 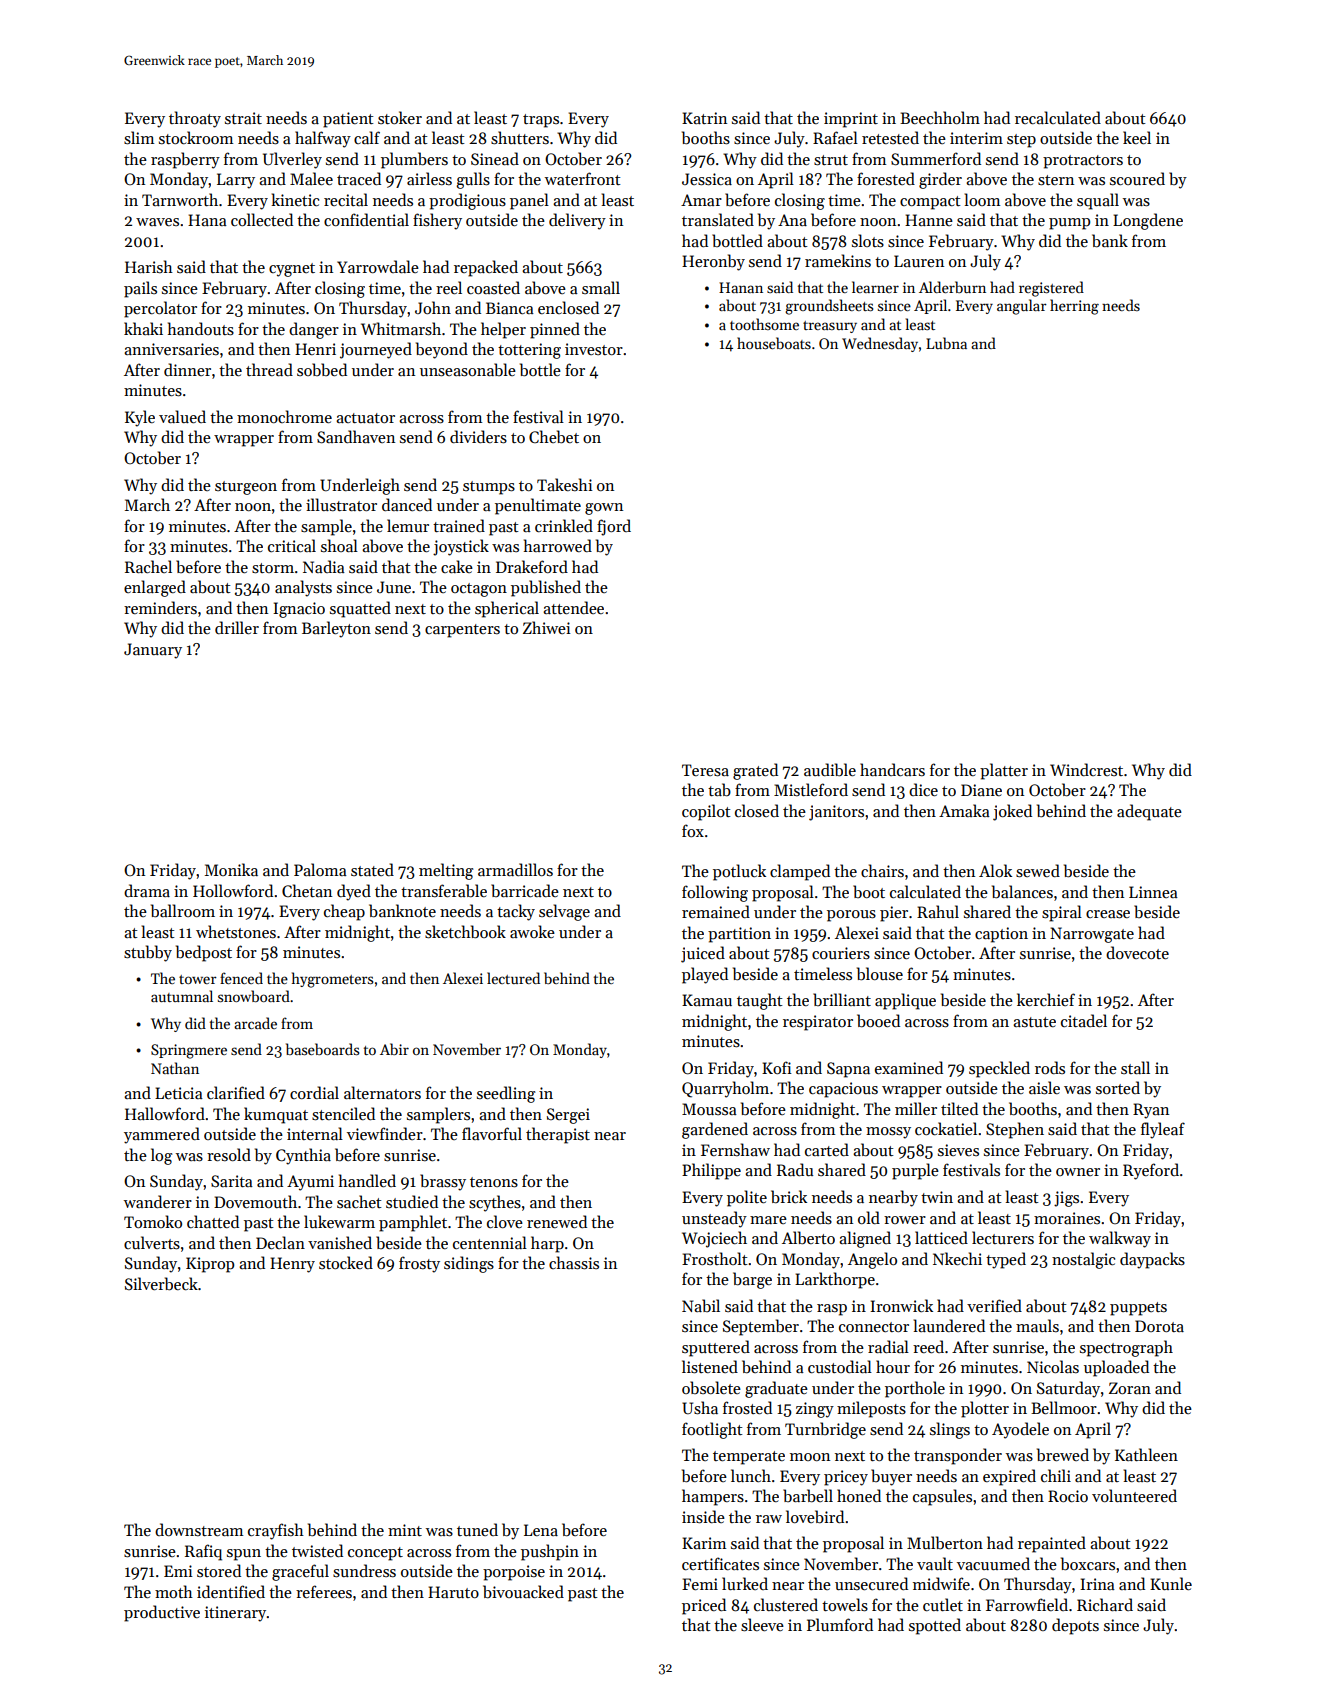 I want to click on Wojciech, so click(x=714, y=1239).
